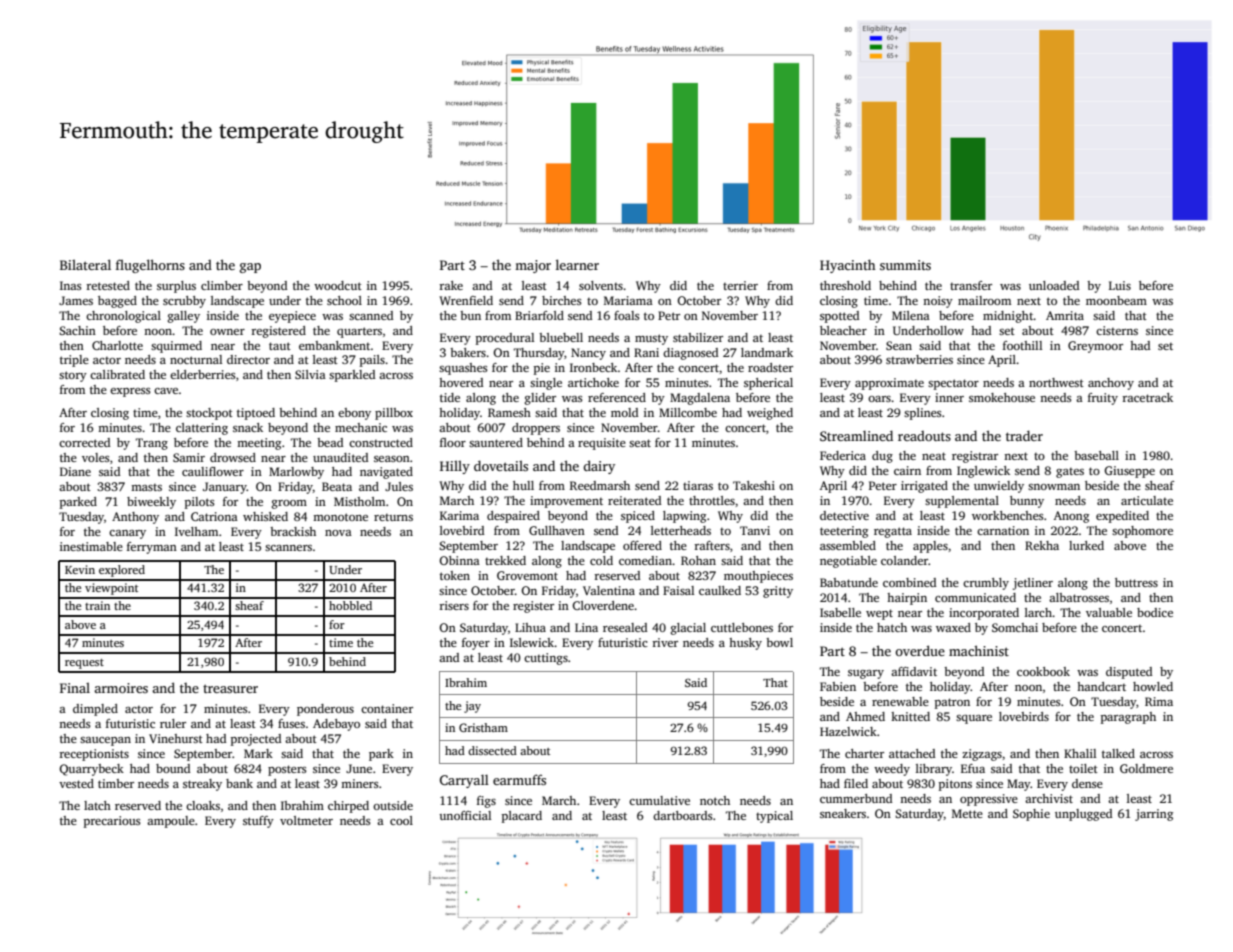  What do you see at coordinates (465, 815) in the screenshot?
I see `unofficial` at bounding box center [465, 815].
